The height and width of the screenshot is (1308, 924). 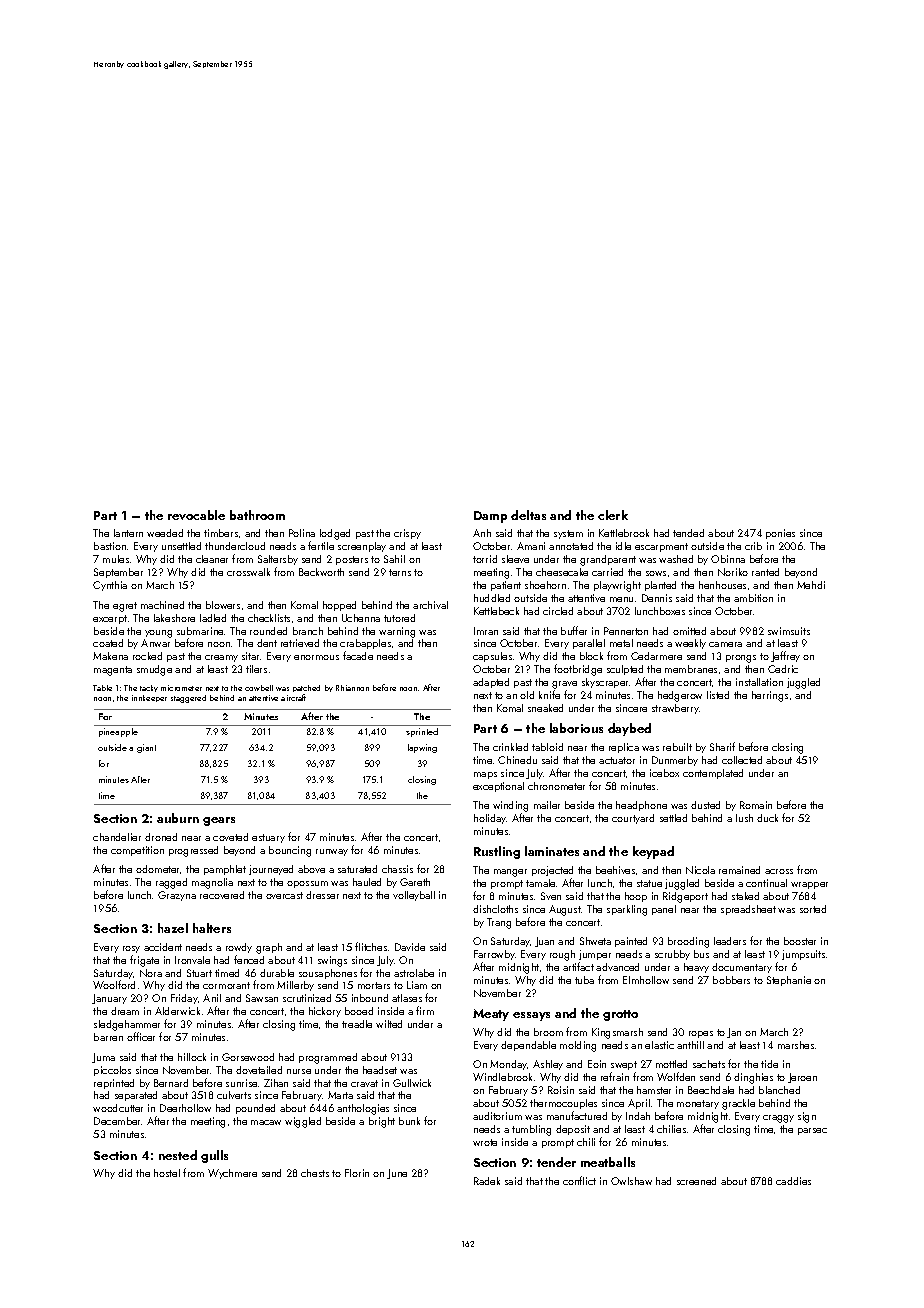 What do you see at coordinates (259, 688) in the screenshot?
I see `cowbell` at bounding box center [259, 688].
